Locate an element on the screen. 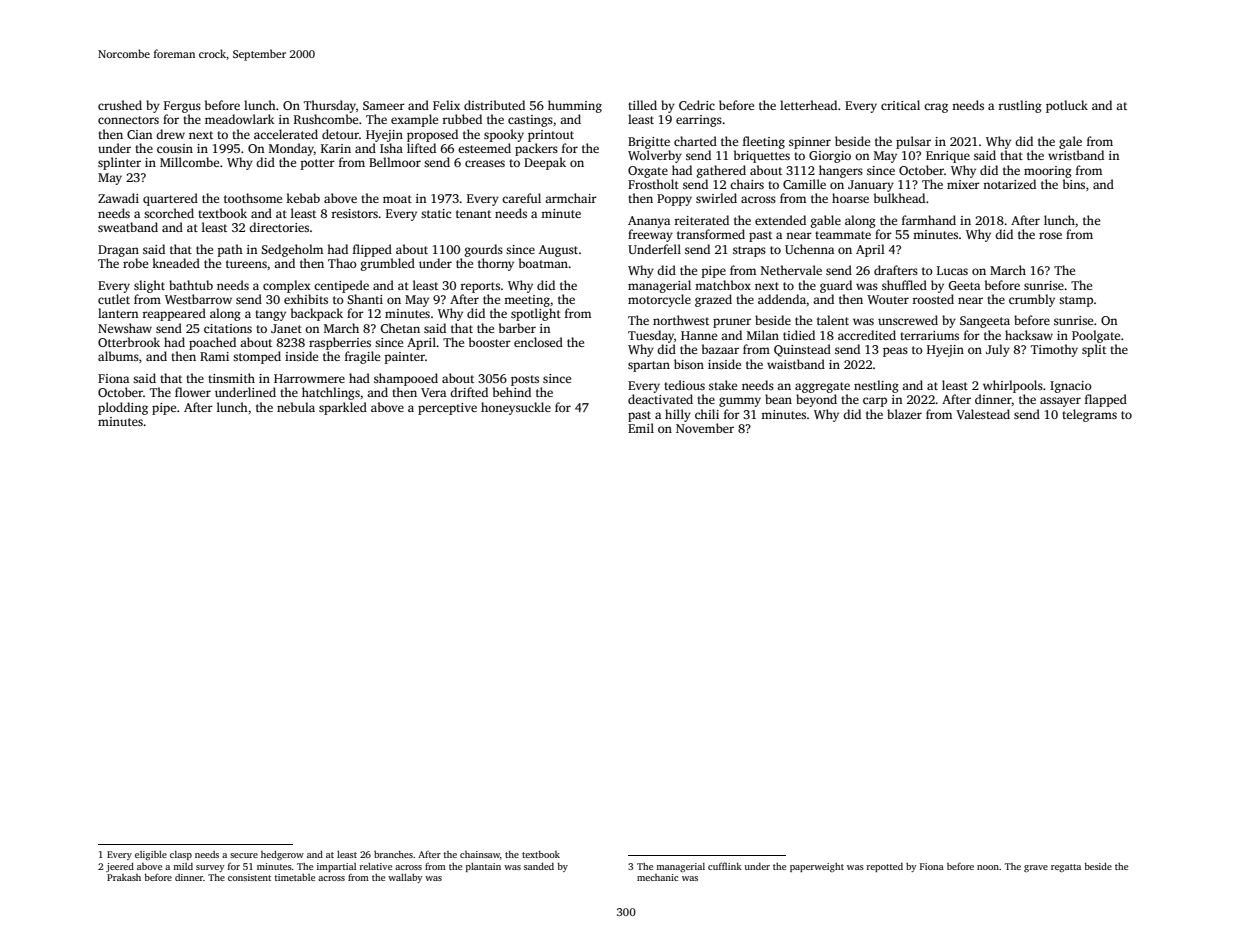 This screenshot has height=952, width=1233. crag is located at coordinates (936, 108).
